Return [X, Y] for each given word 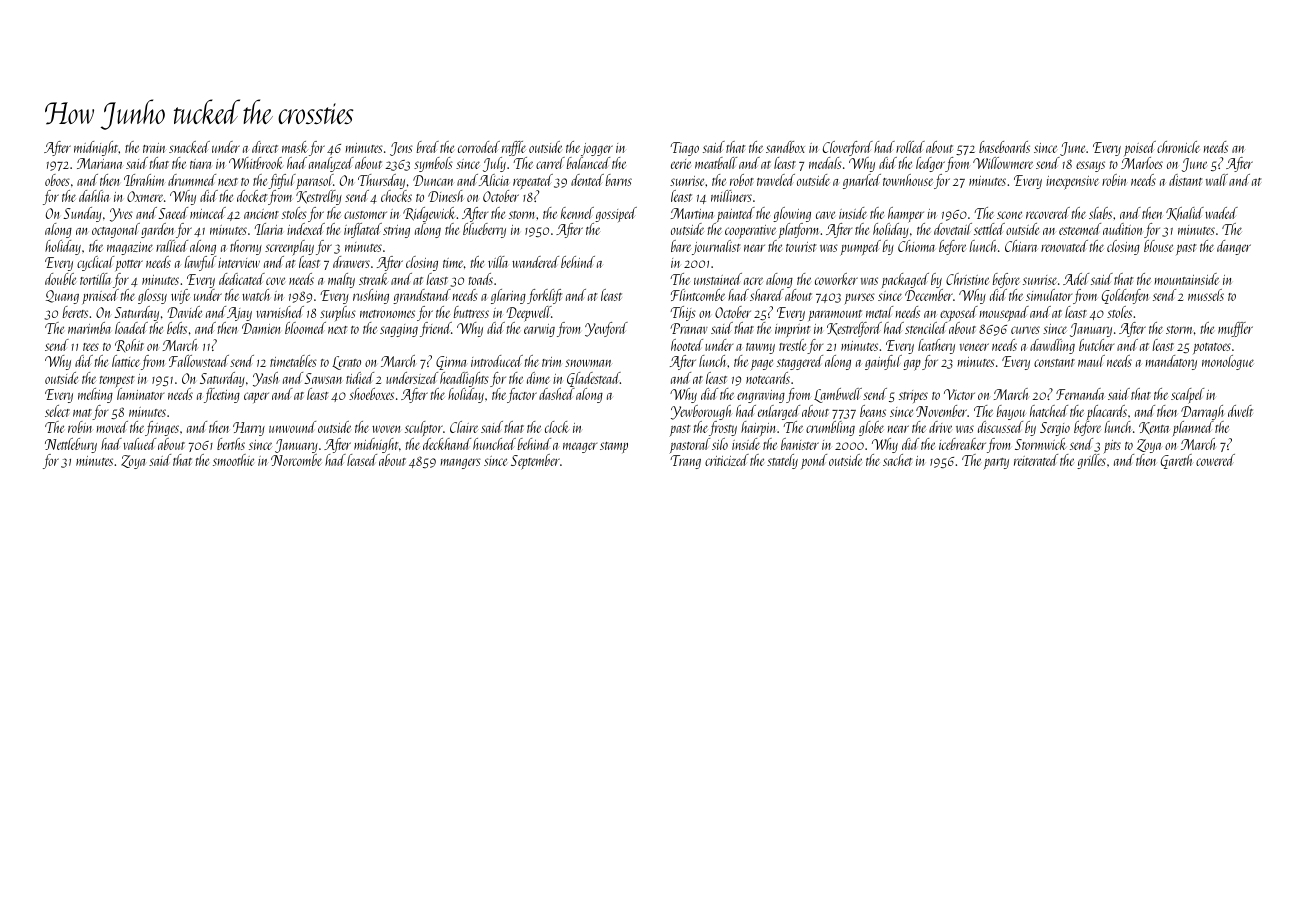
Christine [967, 279]
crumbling [830, 428]
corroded [479, 147]
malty [341, 280]
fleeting [222, 395]
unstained [718, 279]
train [154, 148]
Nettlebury [71, 445]
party [996, 464]
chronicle [1178, 147]
